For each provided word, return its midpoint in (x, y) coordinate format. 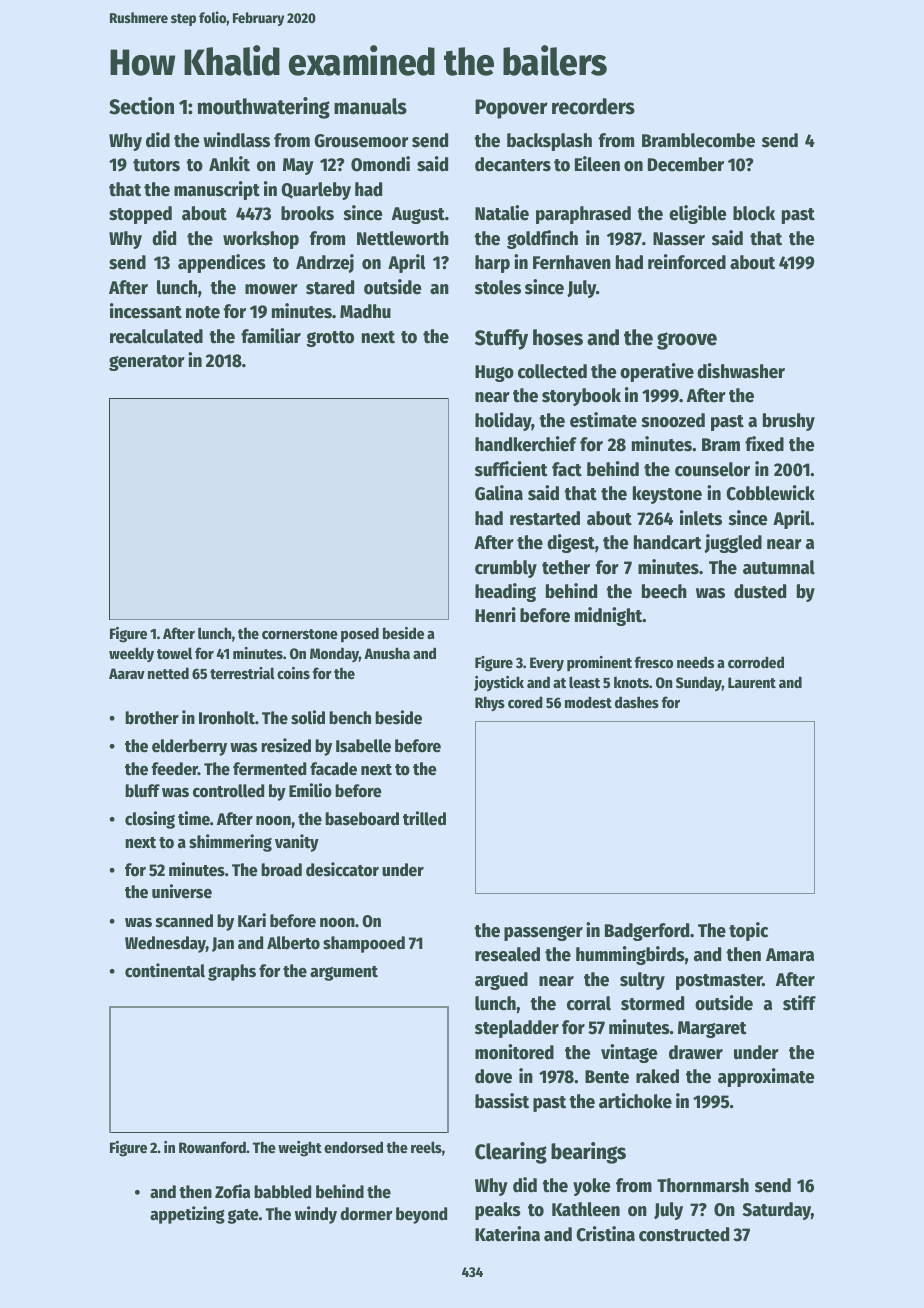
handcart (668, 542)
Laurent (752, 682)
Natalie (502, 213)
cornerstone (300, 634)
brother (152, 718)
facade (333, 769)
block (754, 213)
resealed (507, 954)
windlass (236, 140)
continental (165, 970)
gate (243, 1216)
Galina (499, 493)
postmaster (719, 982)
